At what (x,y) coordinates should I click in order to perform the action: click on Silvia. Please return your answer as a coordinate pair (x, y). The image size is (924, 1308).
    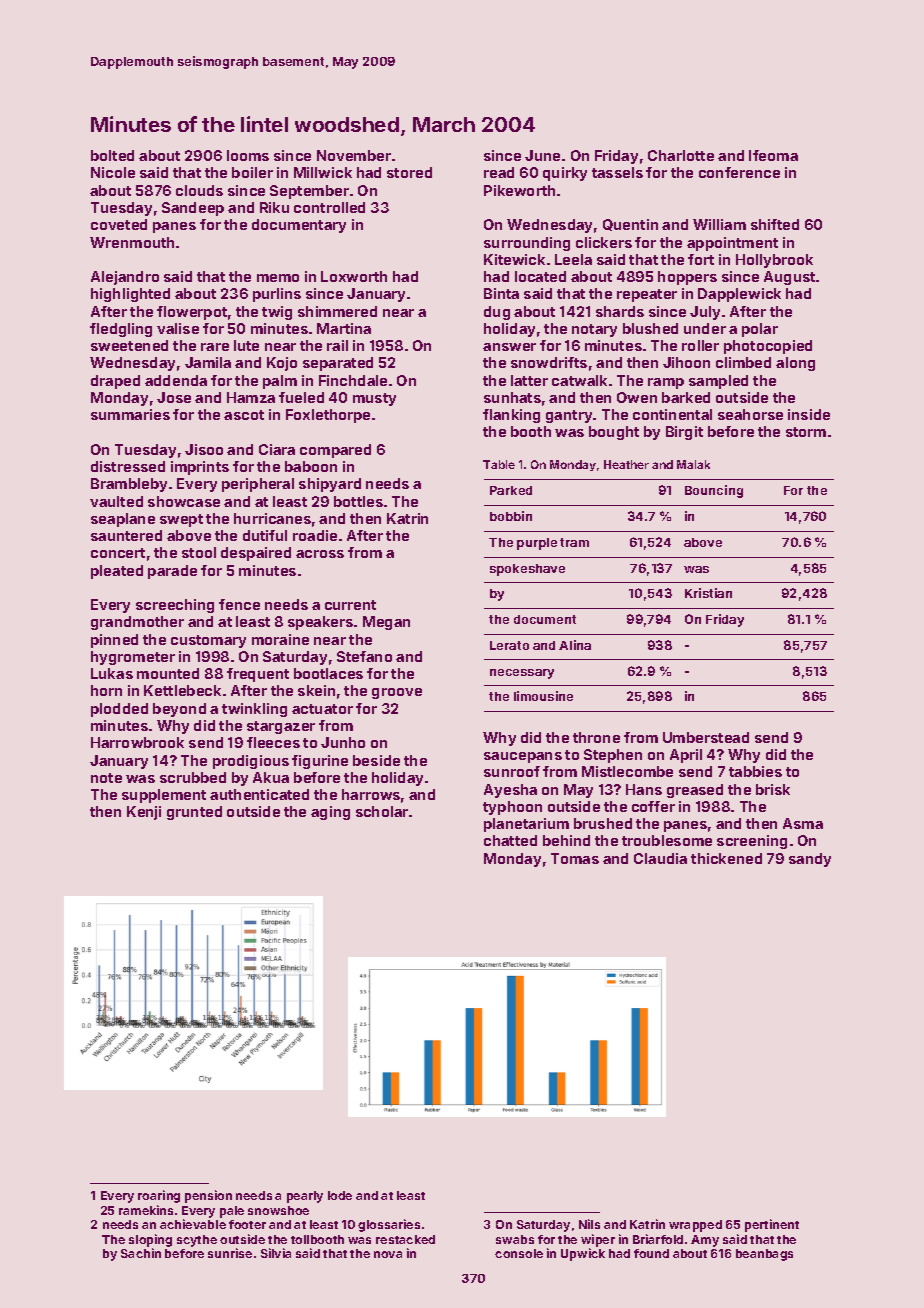
    Looking at the image, I should click on (276, 1253).
